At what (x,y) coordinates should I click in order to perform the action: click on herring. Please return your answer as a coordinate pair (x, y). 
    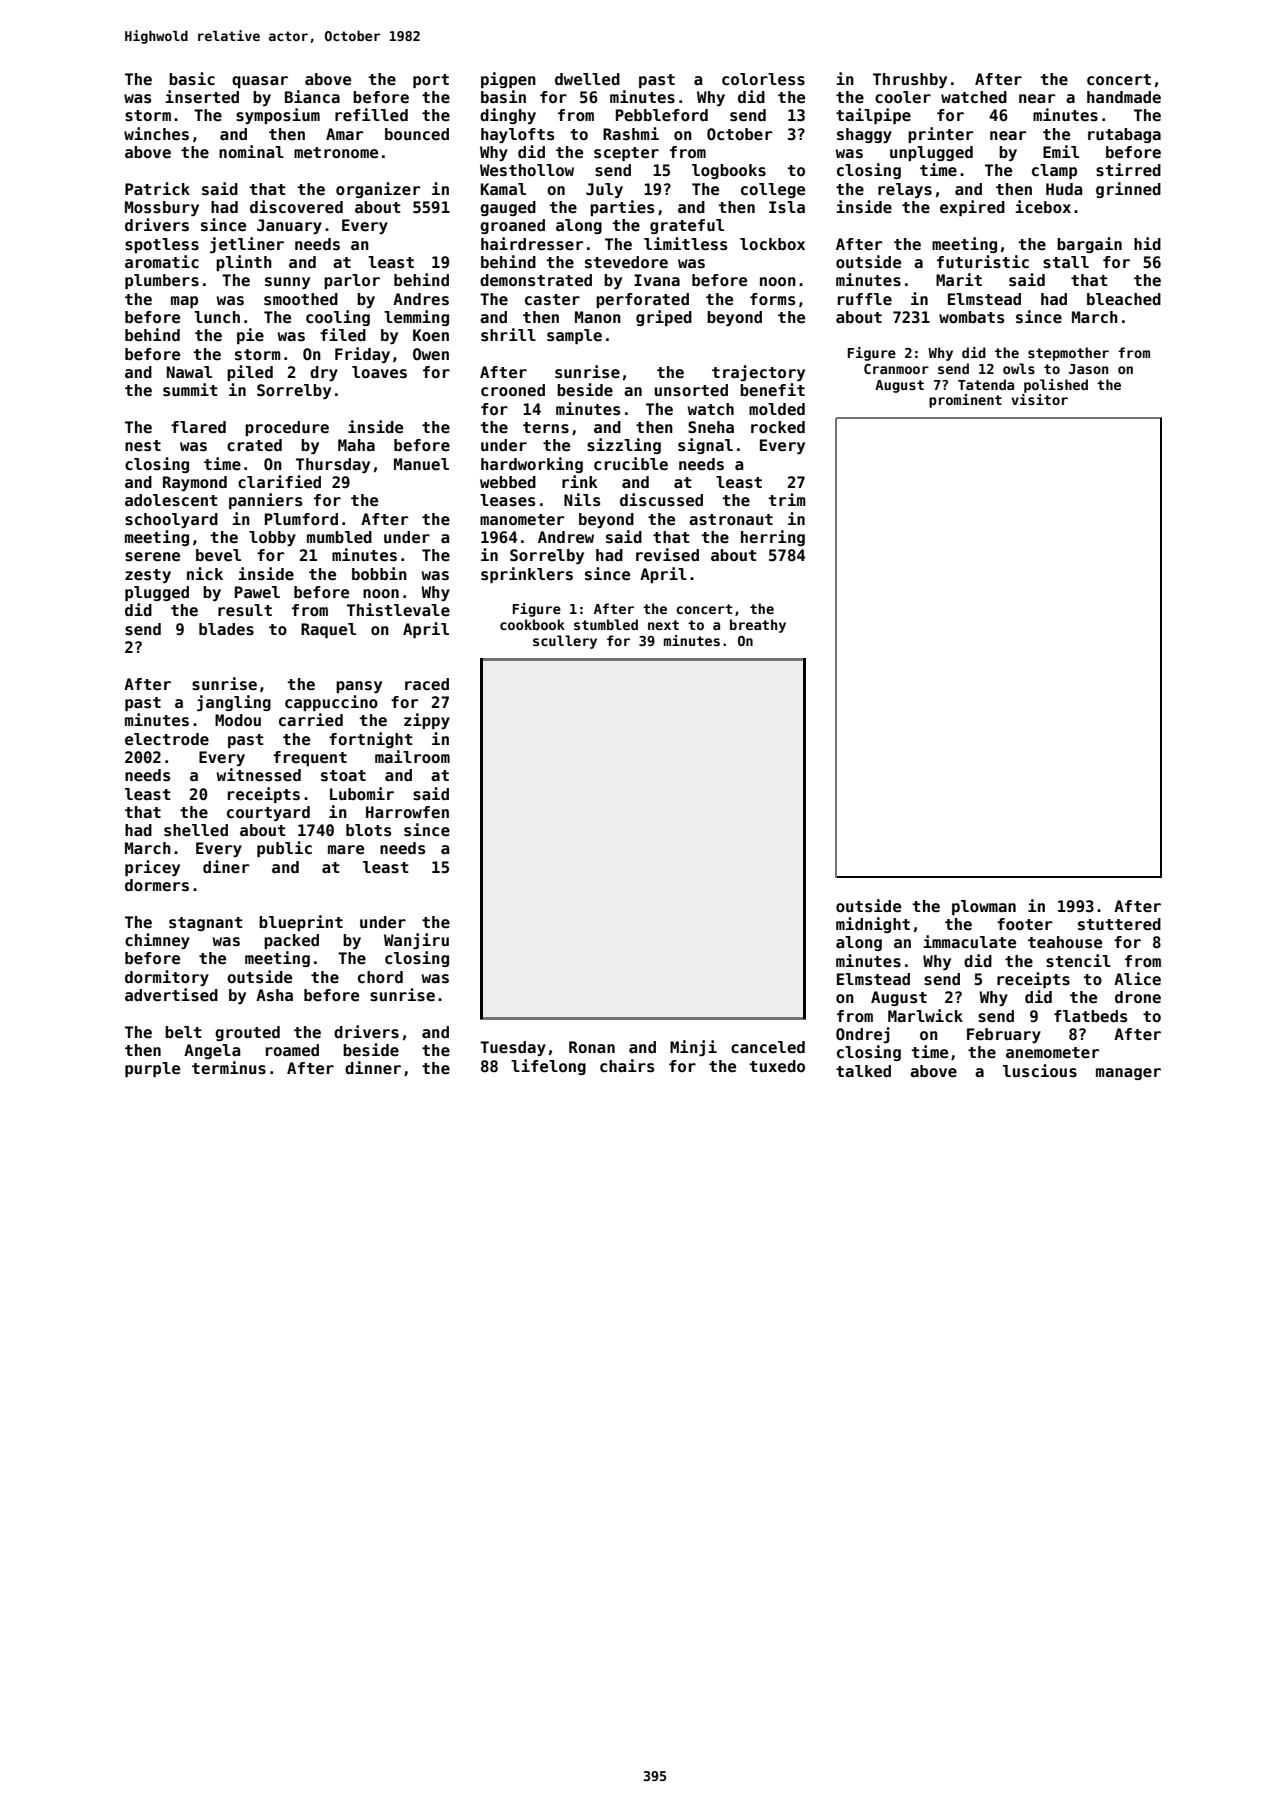
    Looking at the image, I should click on (773, 538).
